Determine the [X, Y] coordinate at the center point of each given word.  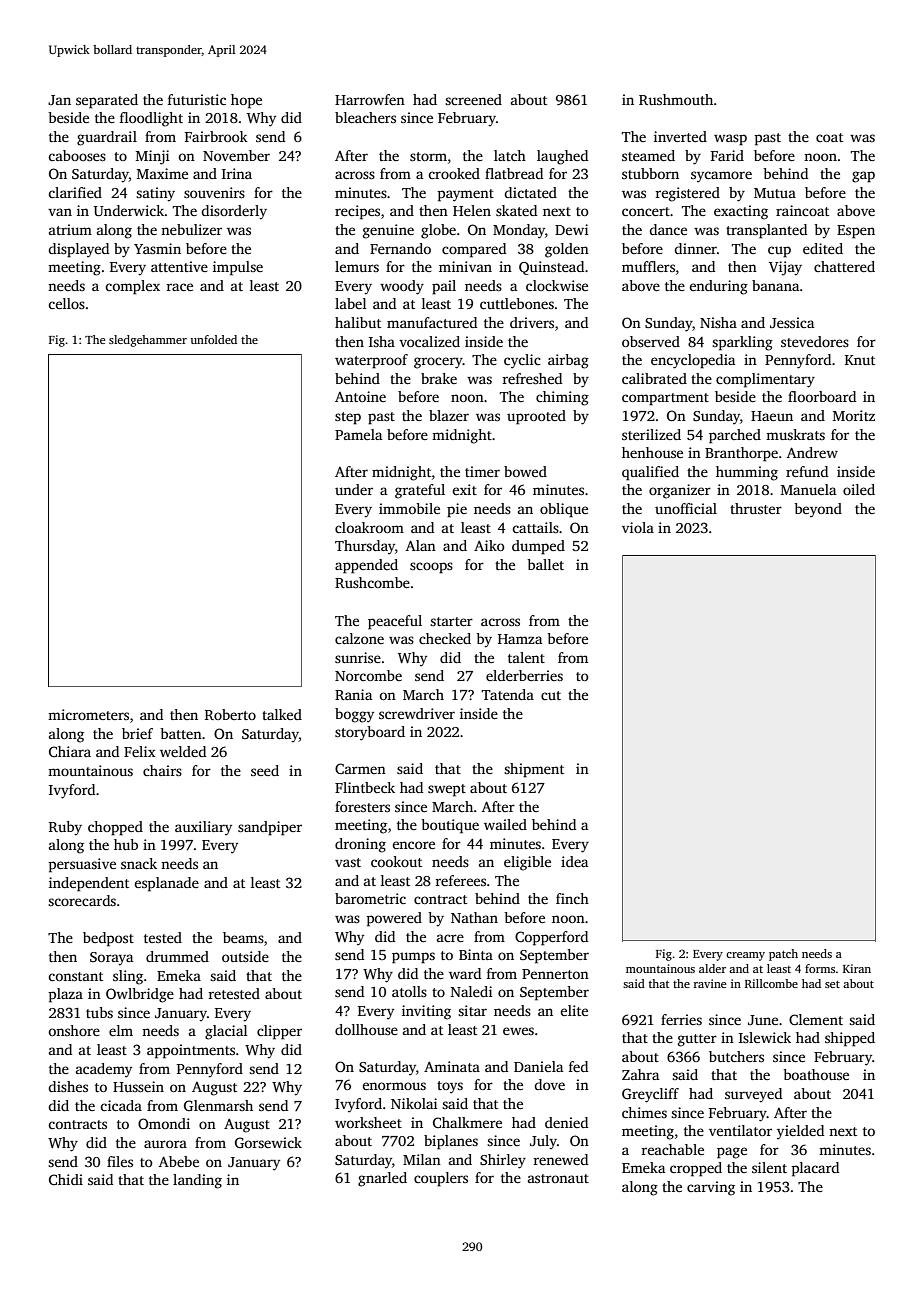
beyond [818, 510]
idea [574, 861]
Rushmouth [676, 99]
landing [197, 1181]
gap [863, 177]
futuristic [197, 99]
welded [183, 751]
